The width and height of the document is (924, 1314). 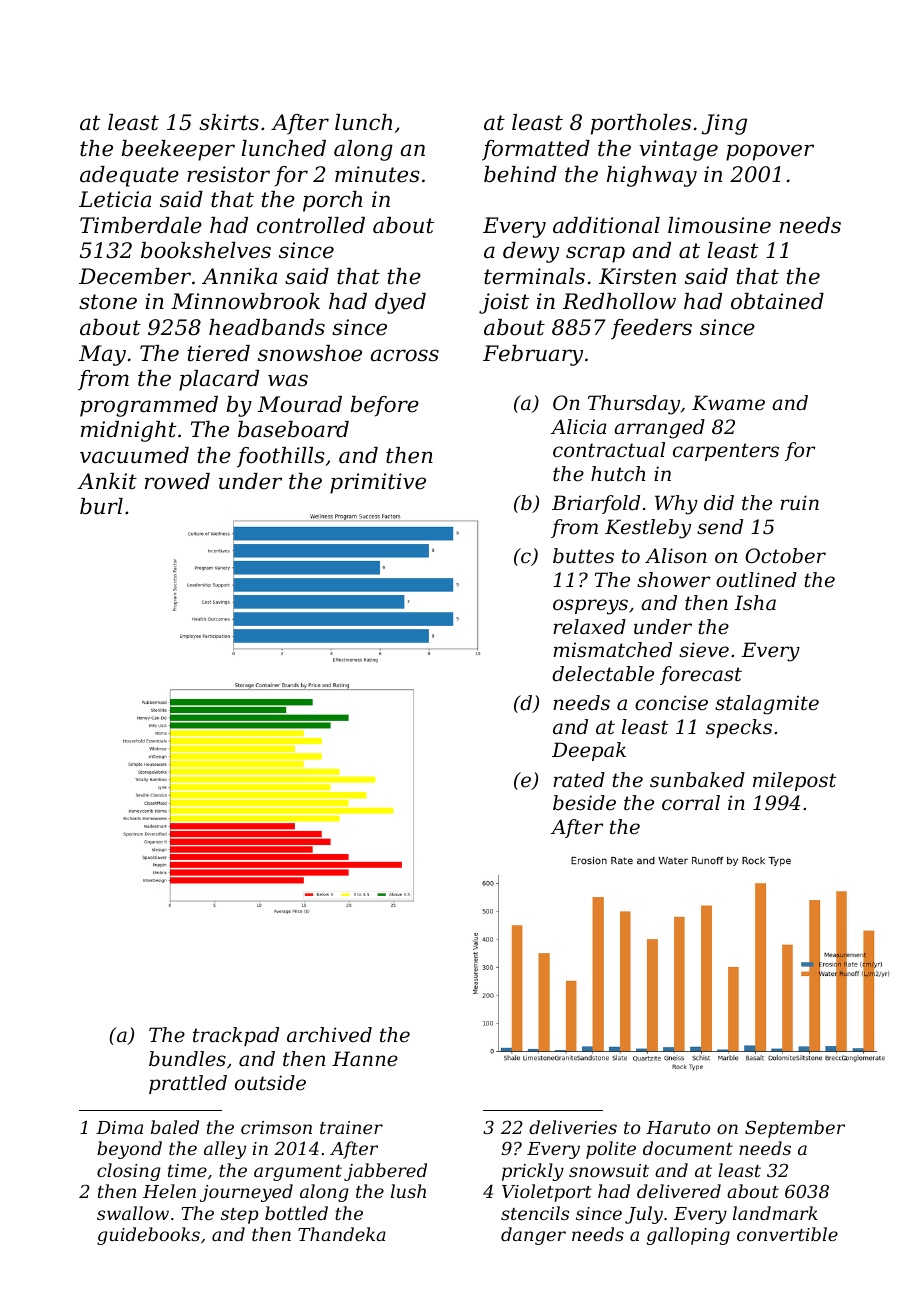 I want to click on alley, so click(x=225, y=1150).
